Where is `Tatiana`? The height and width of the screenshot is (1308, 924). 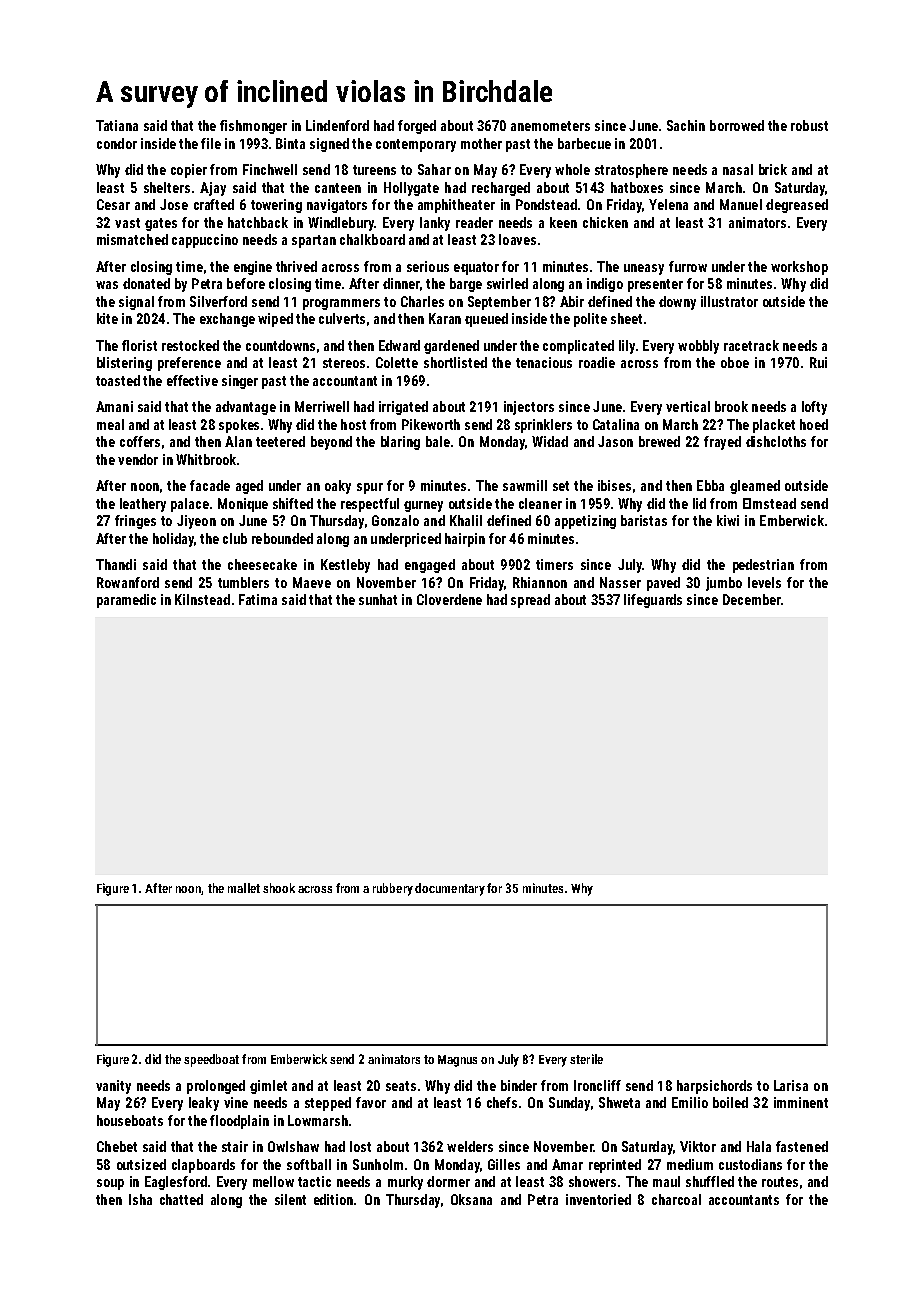
Tatiana is located at coordinates (117, 125).
